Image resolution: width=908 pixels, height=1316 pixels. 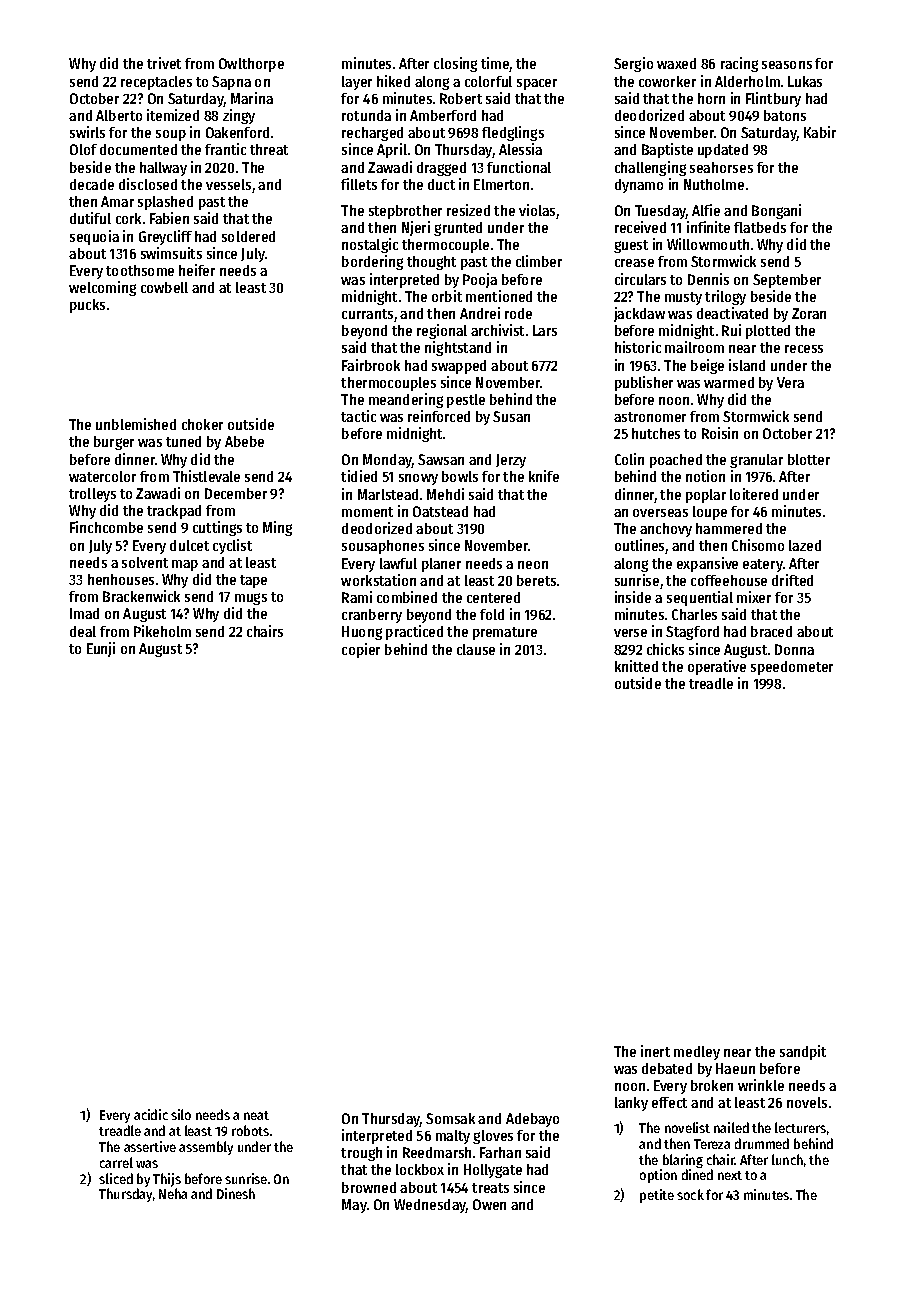 I want to click on trivet, so click(x=164, y=63).
